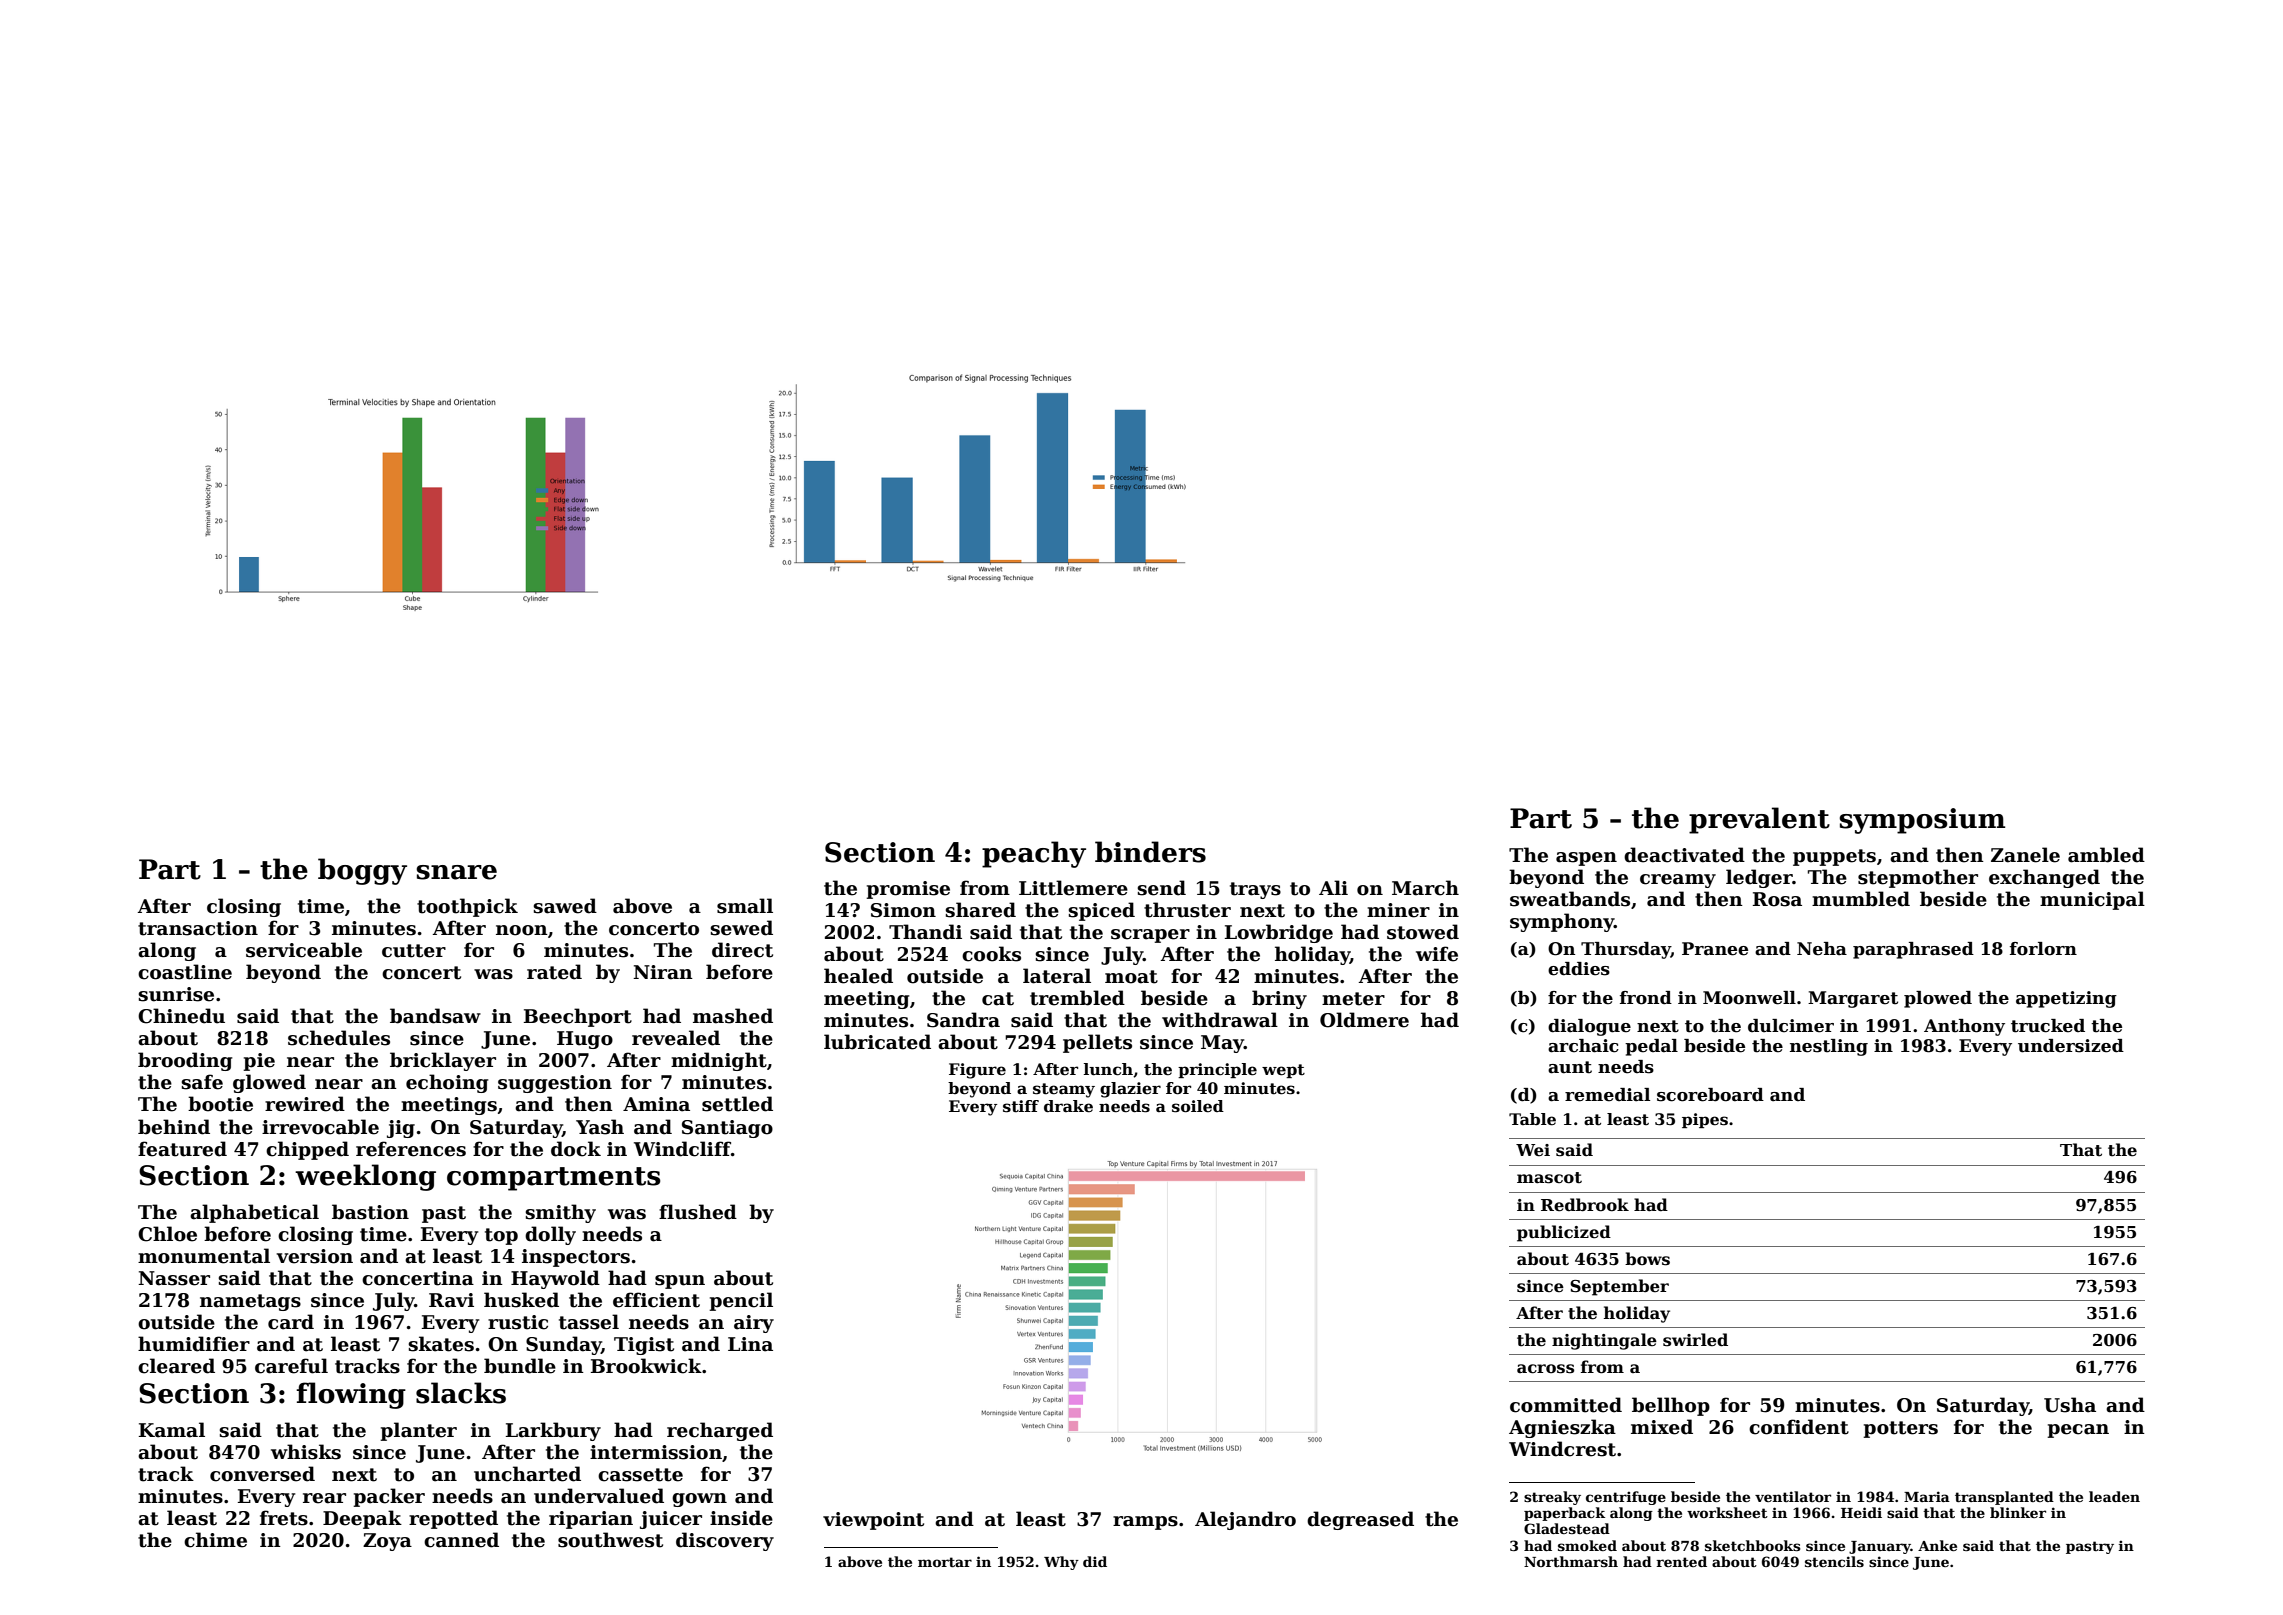  I want to click on Nasser, so click(174, 1278).
